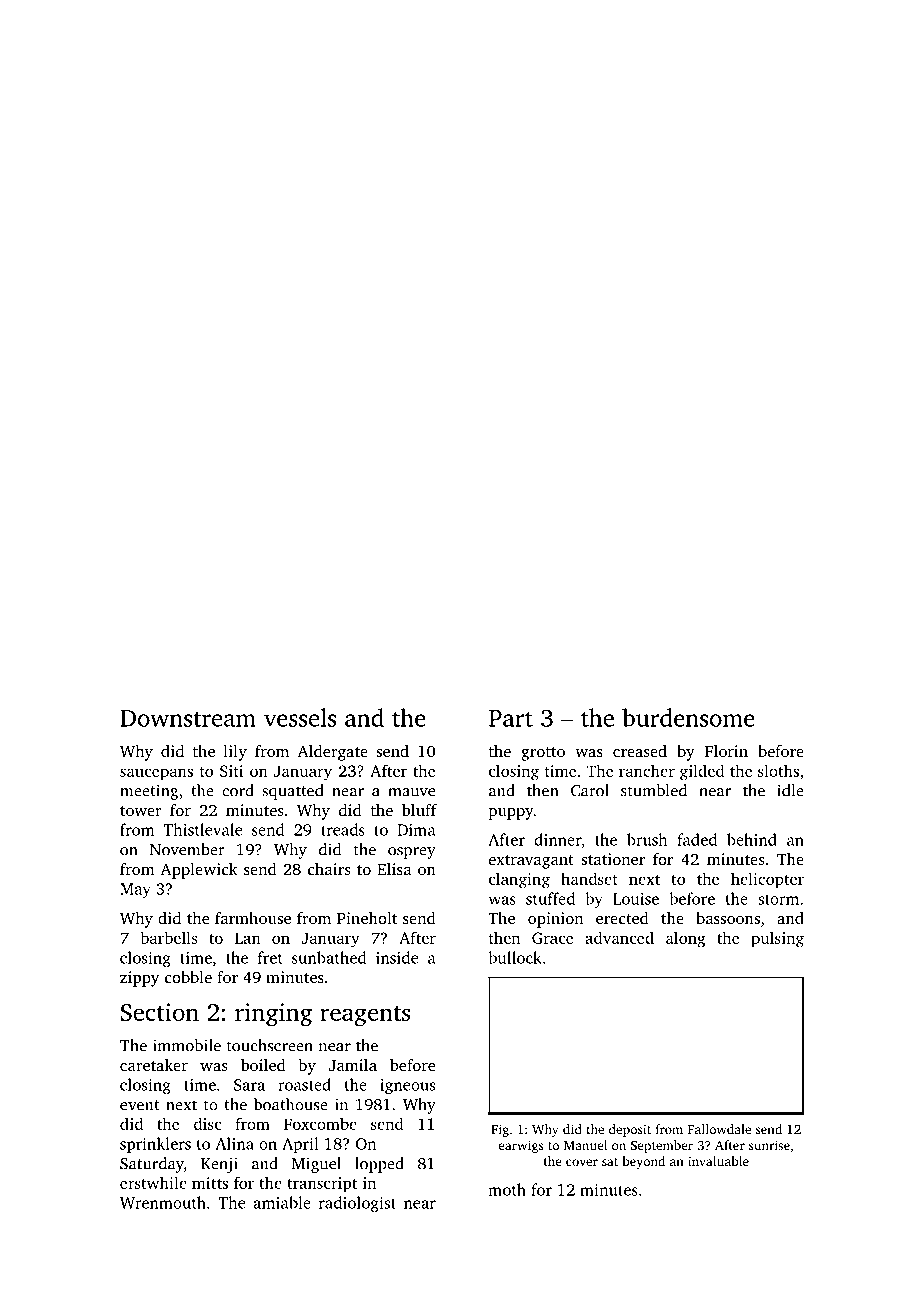 This screenshot has width=924, height=1311. Describe the element at coordinates (640, 751) in the screenshot. I see `creased` at that location.
